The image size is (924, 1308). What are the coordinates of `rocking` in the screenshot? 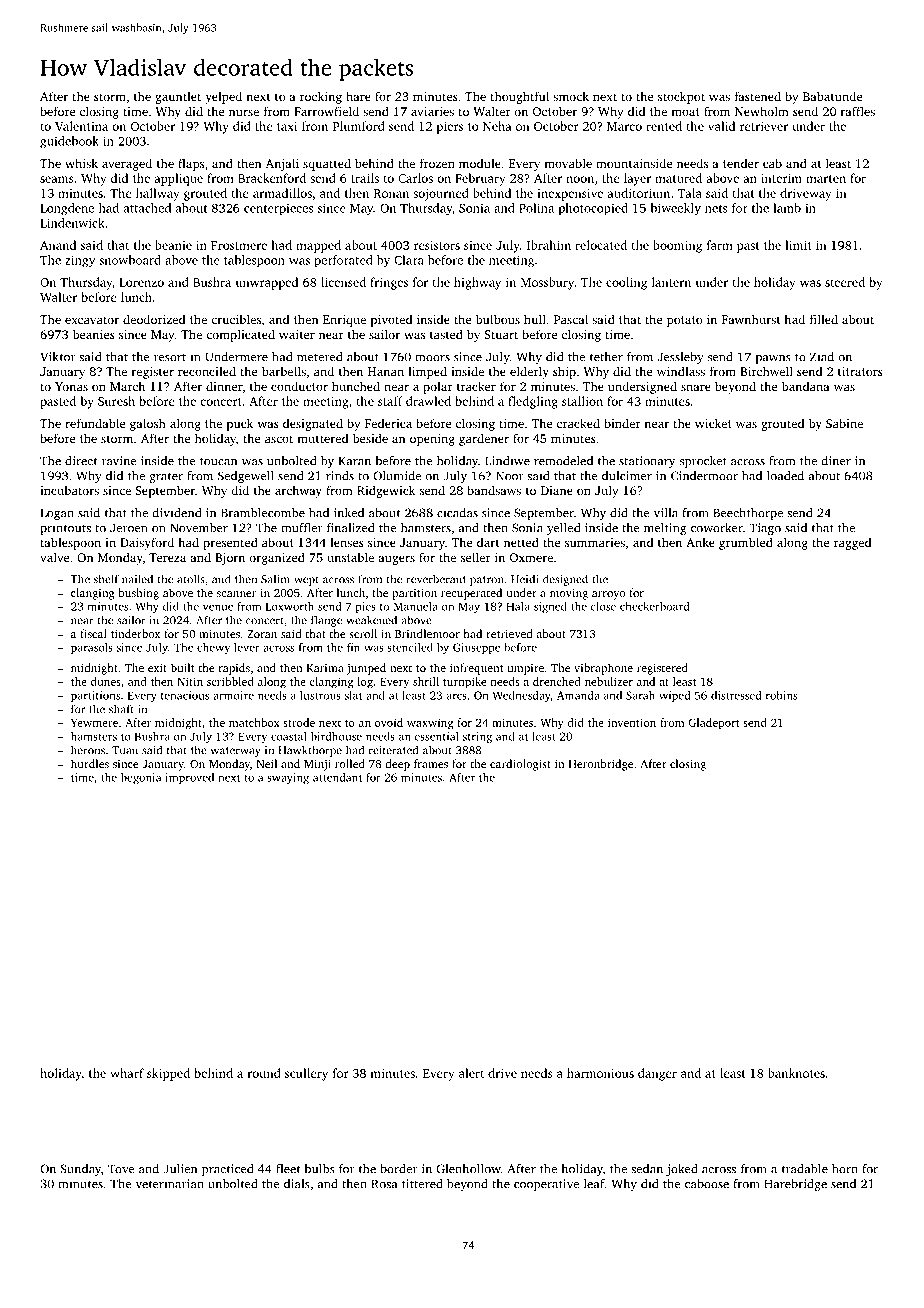 It's located at (321, 97).
